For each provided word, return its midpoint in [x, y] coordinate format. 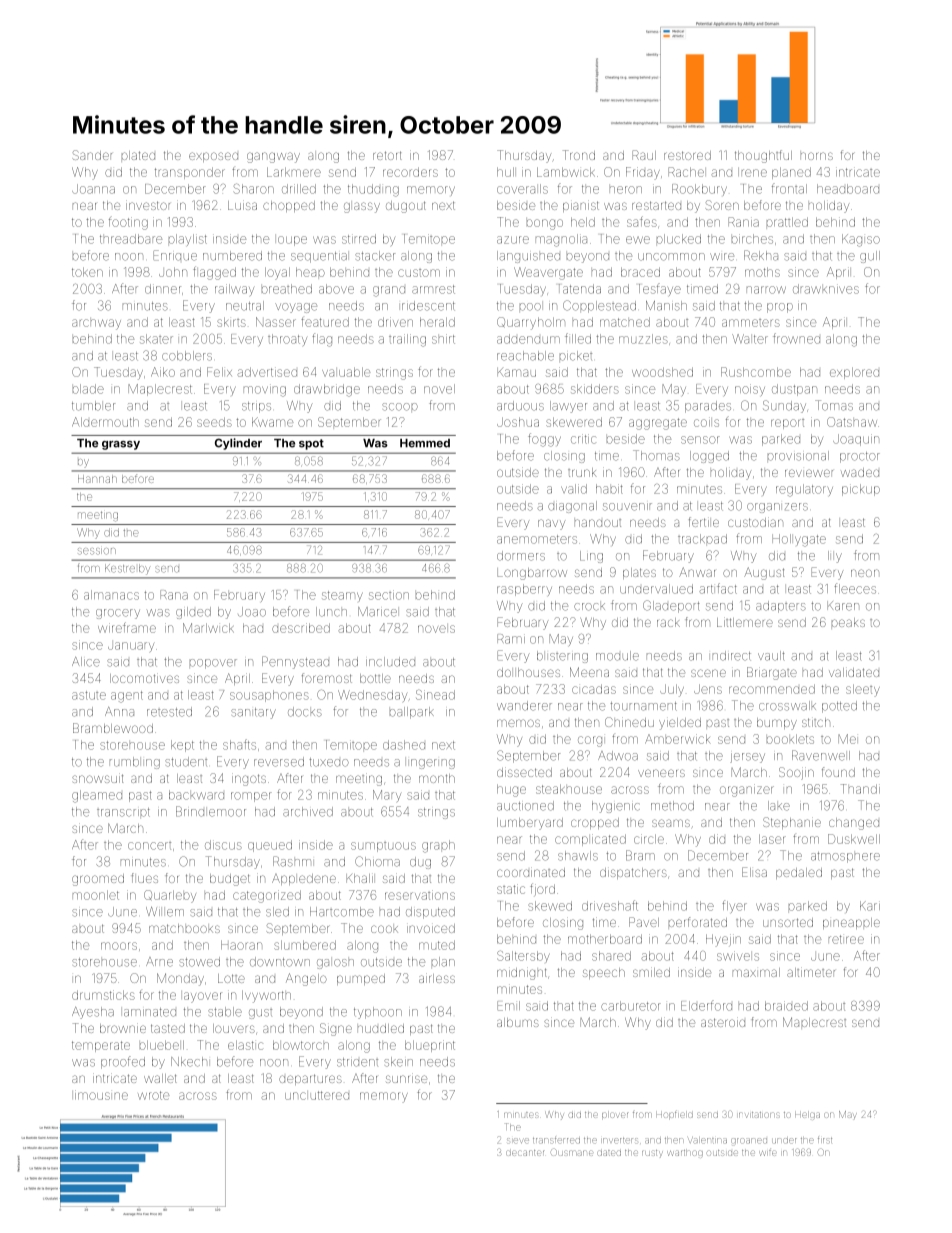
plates [639, 573]
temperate [101, 1046]
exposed [213, 157]
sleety [863, 690]
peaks [848, 622]
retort [387, 155]
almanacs [111, 595]
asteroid [723, 1022]
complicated [590, 840]
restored [687, 155]
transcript [123, 812]
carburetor [631, 1006]
